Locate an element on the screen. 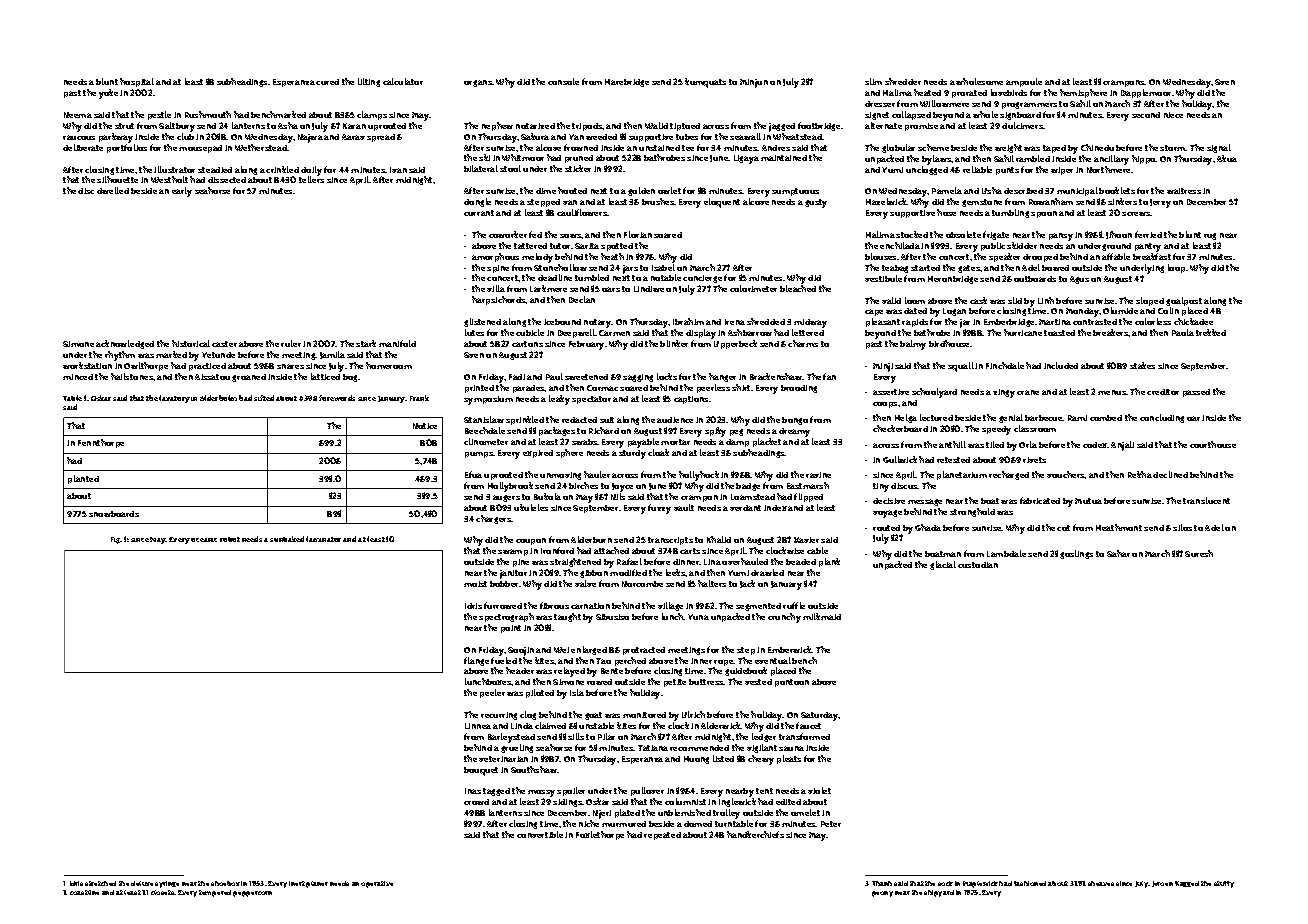  footbridge is located at coordinates (819, 126).
